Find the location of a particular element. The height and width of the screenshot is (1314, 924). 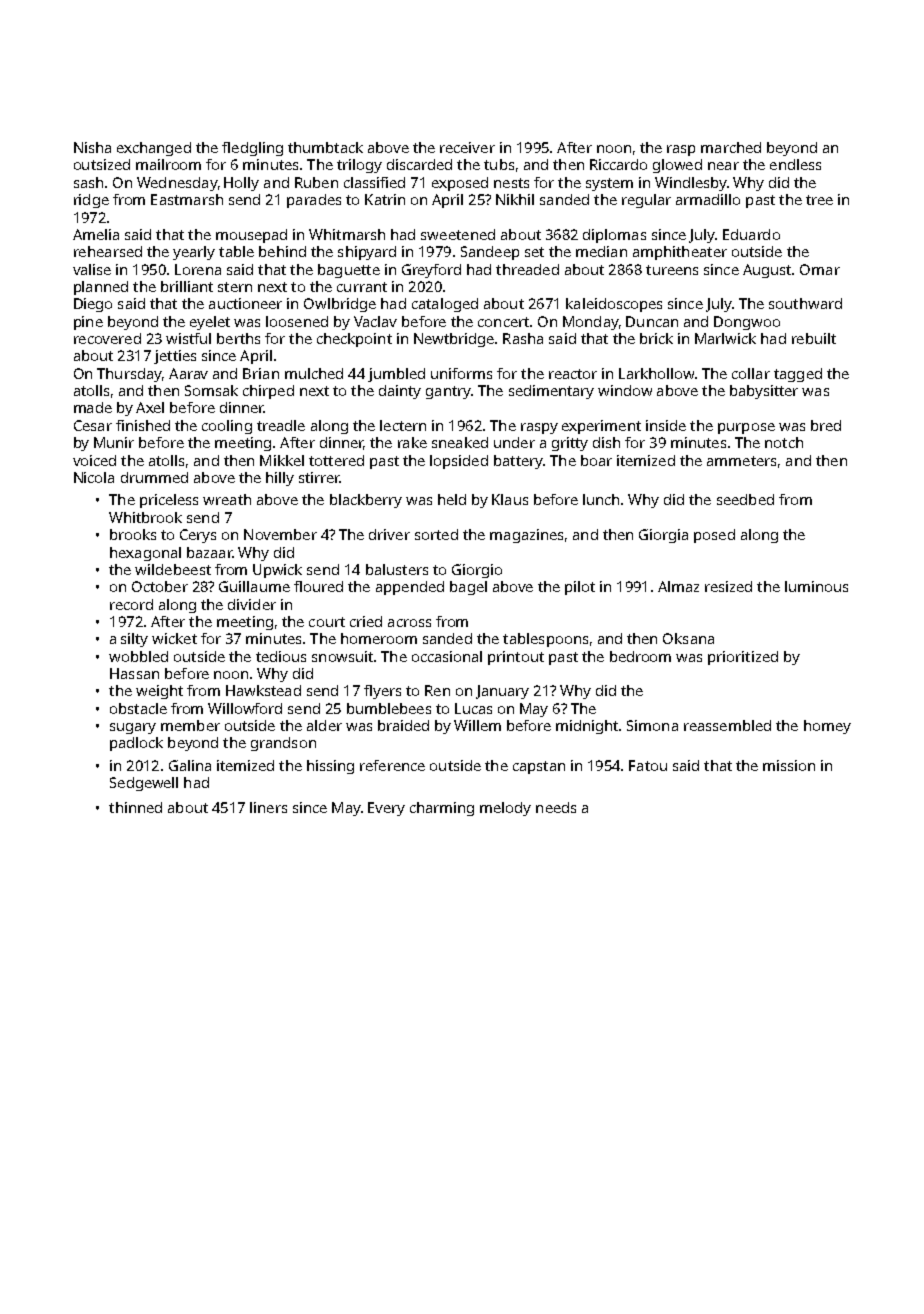

fledgling is located at coordinates (252, 149).
